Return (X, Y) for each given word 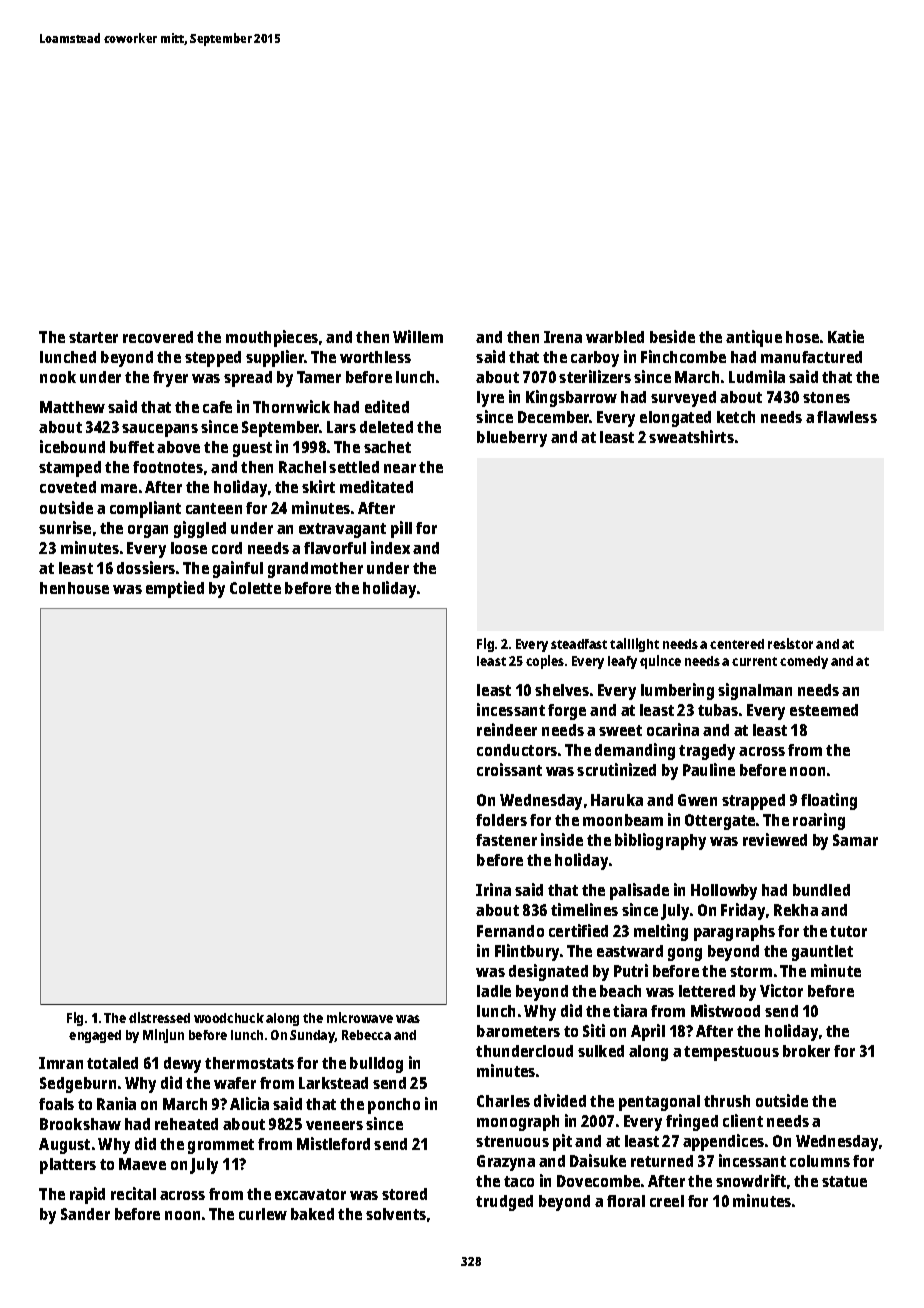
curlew (263, 1214)
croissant (509, 769)
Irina (493, 889)
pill (401, 529)
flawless (847, 417)
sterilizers (595, 376)
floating (829, 801)
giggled (200, 529)
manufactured (811, 357)
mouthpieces (272, 338)
